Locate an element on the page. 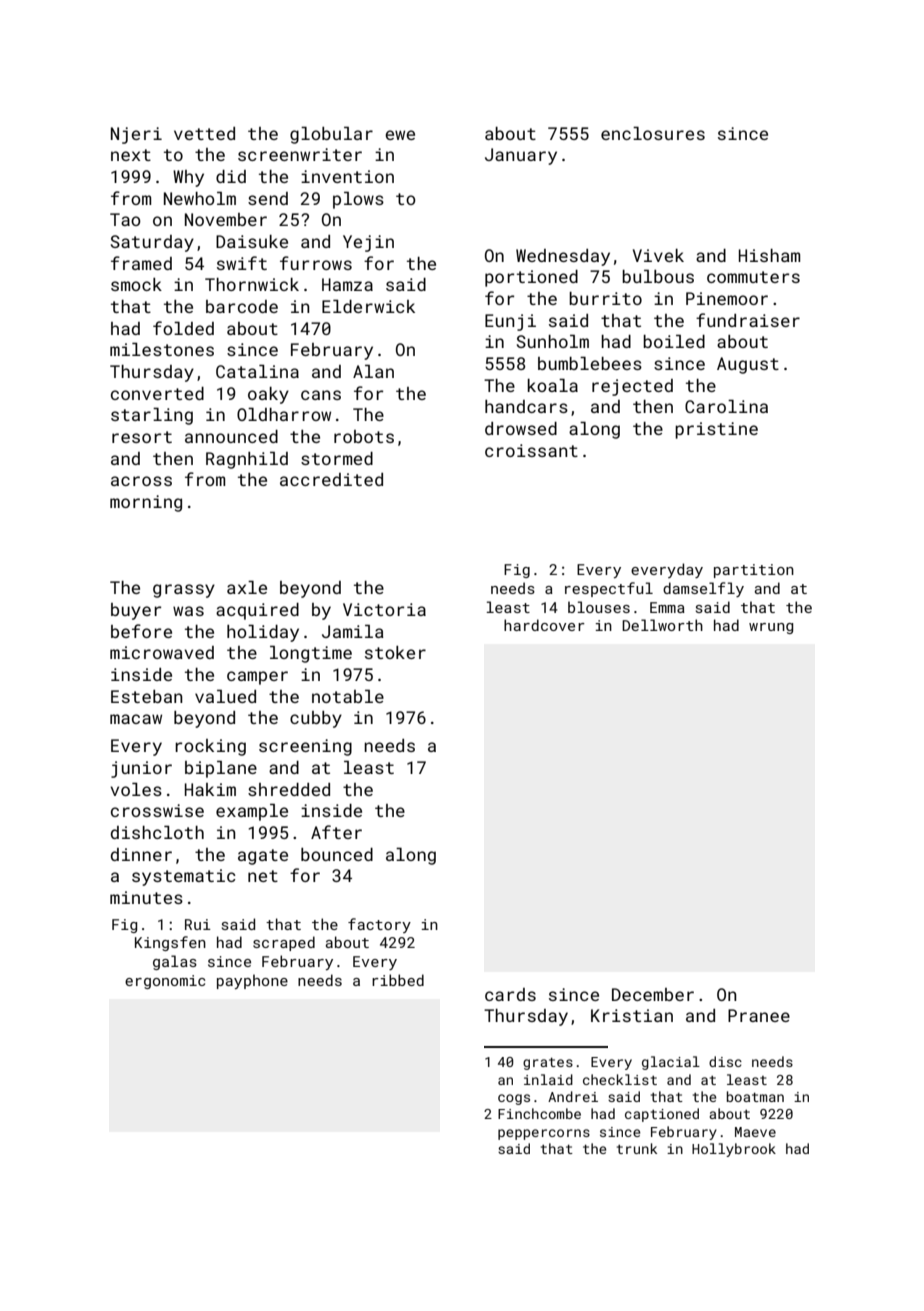 This page has width=924, height=1311. disc is located at coordinates (725, 1061).
